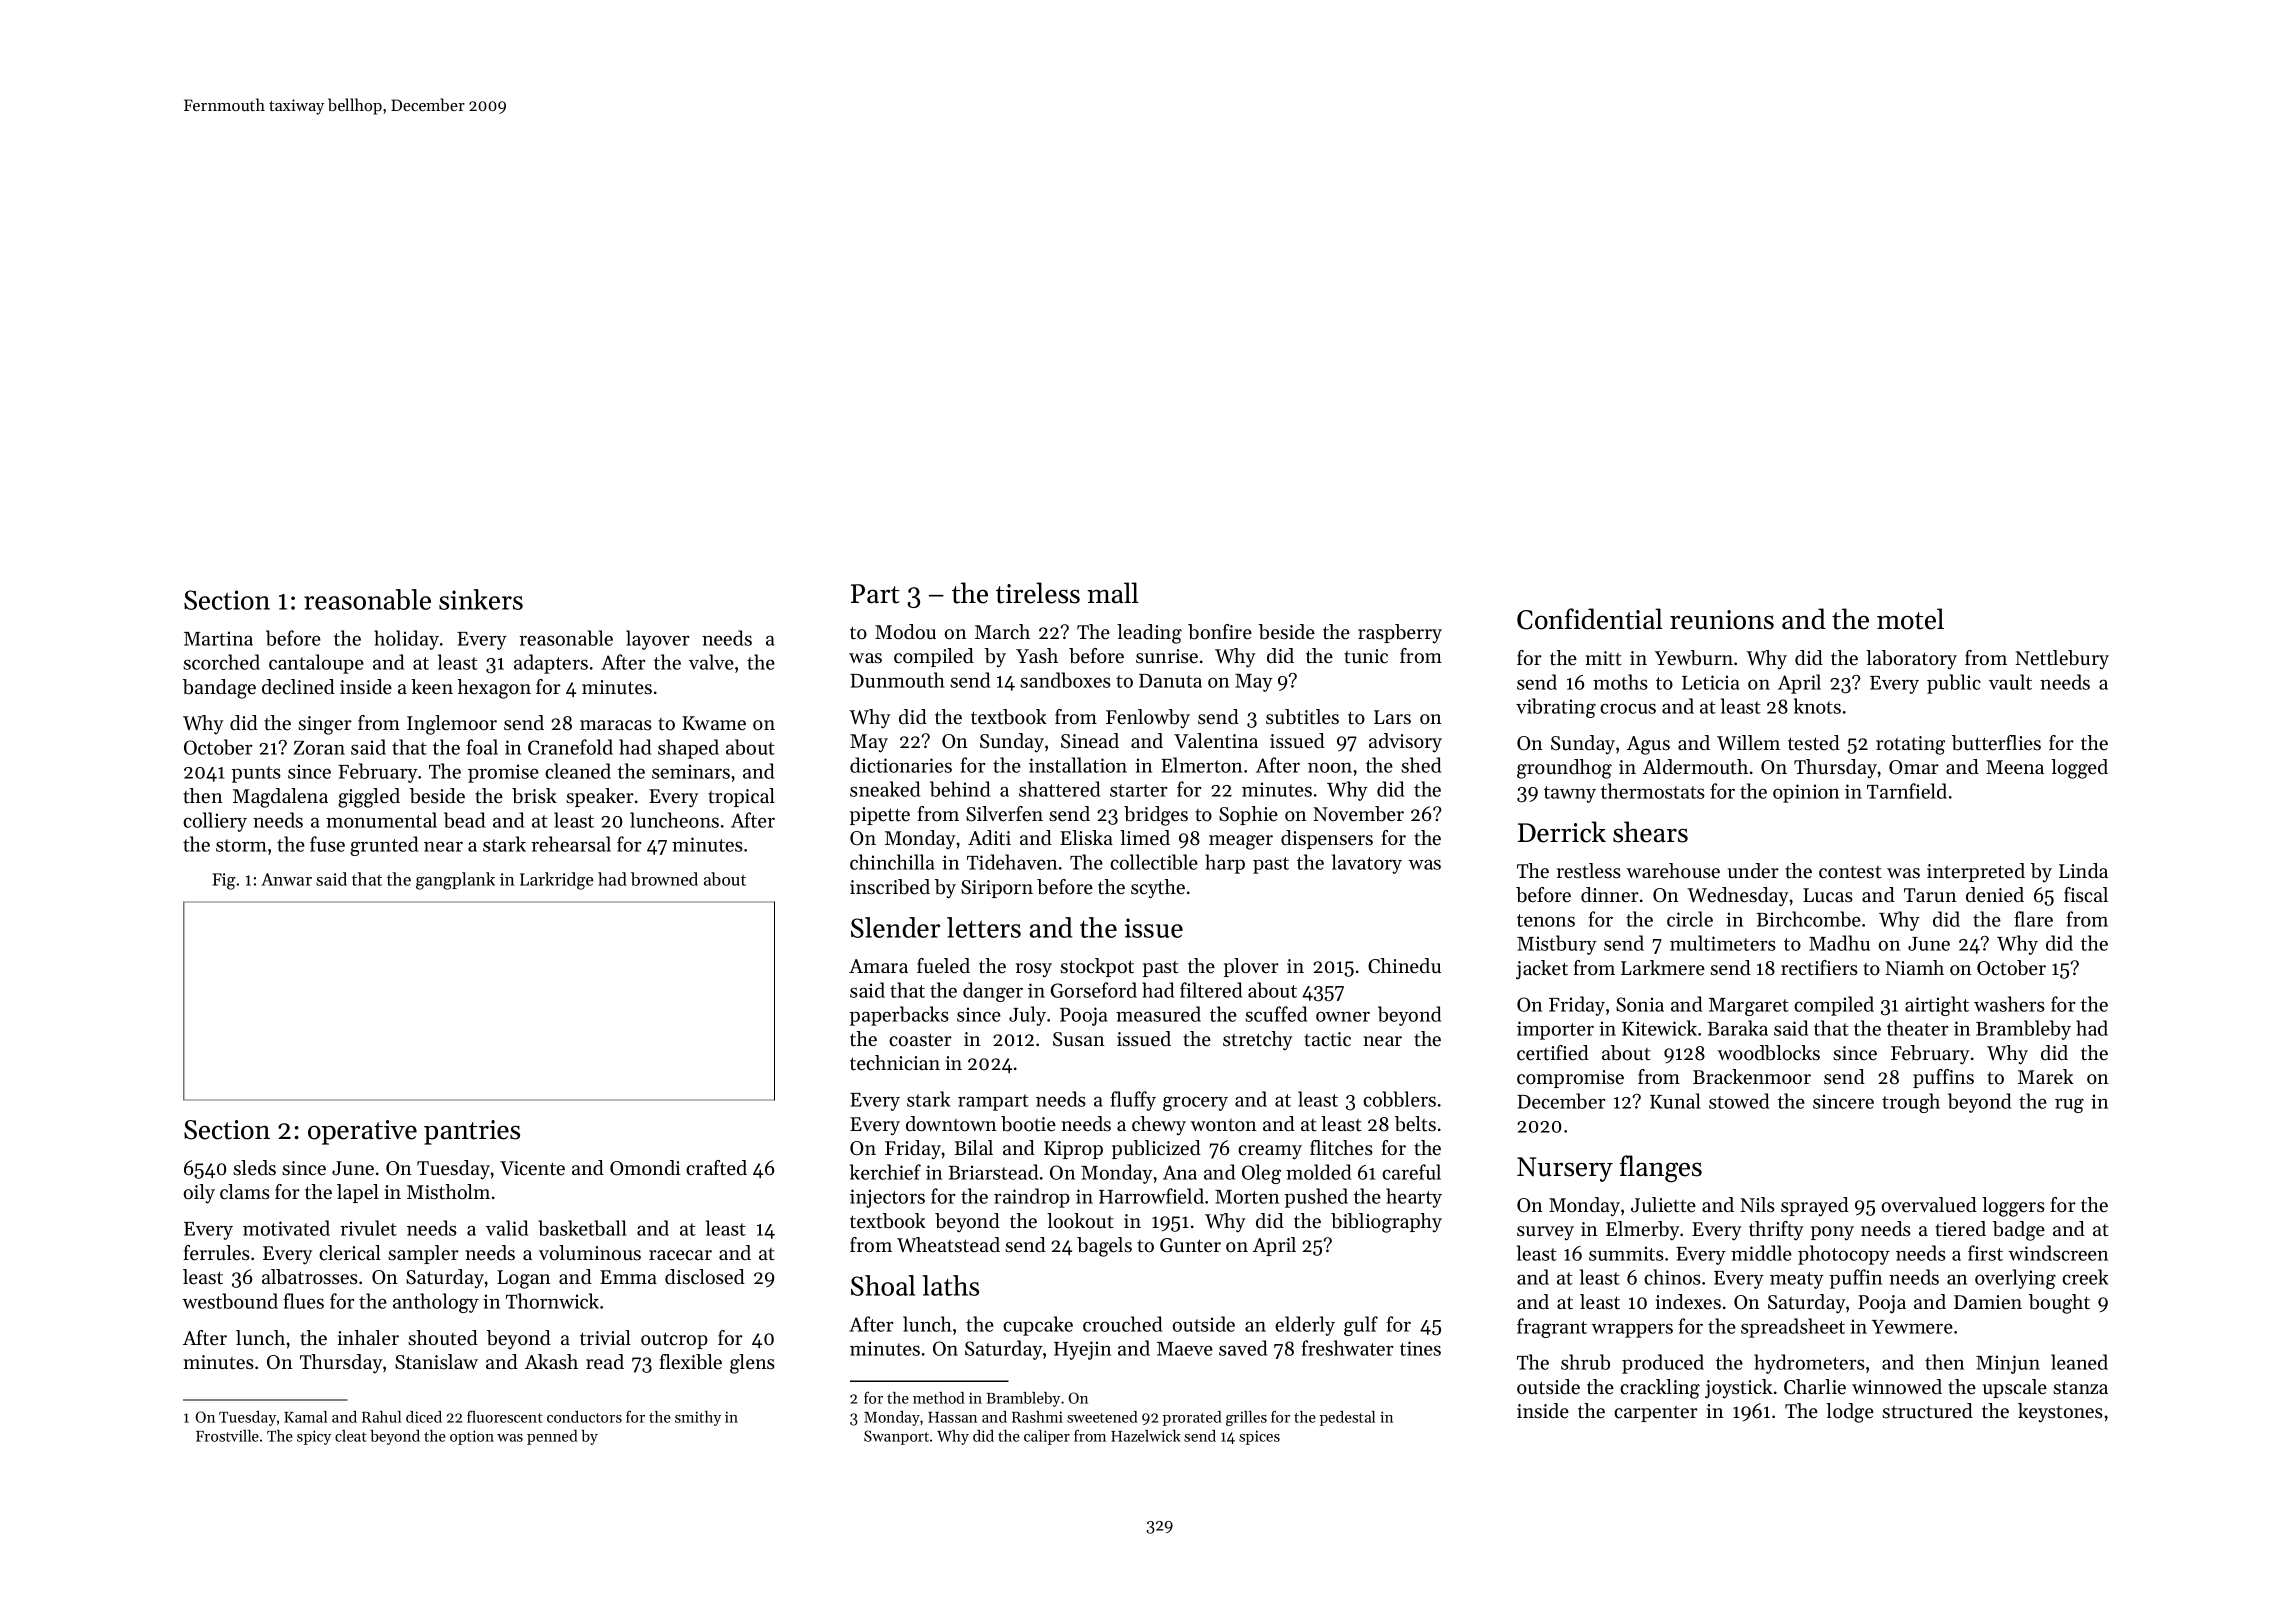  Describe the element at coordinates (368, 1228) in the image. I see `rivulet` at that location.
